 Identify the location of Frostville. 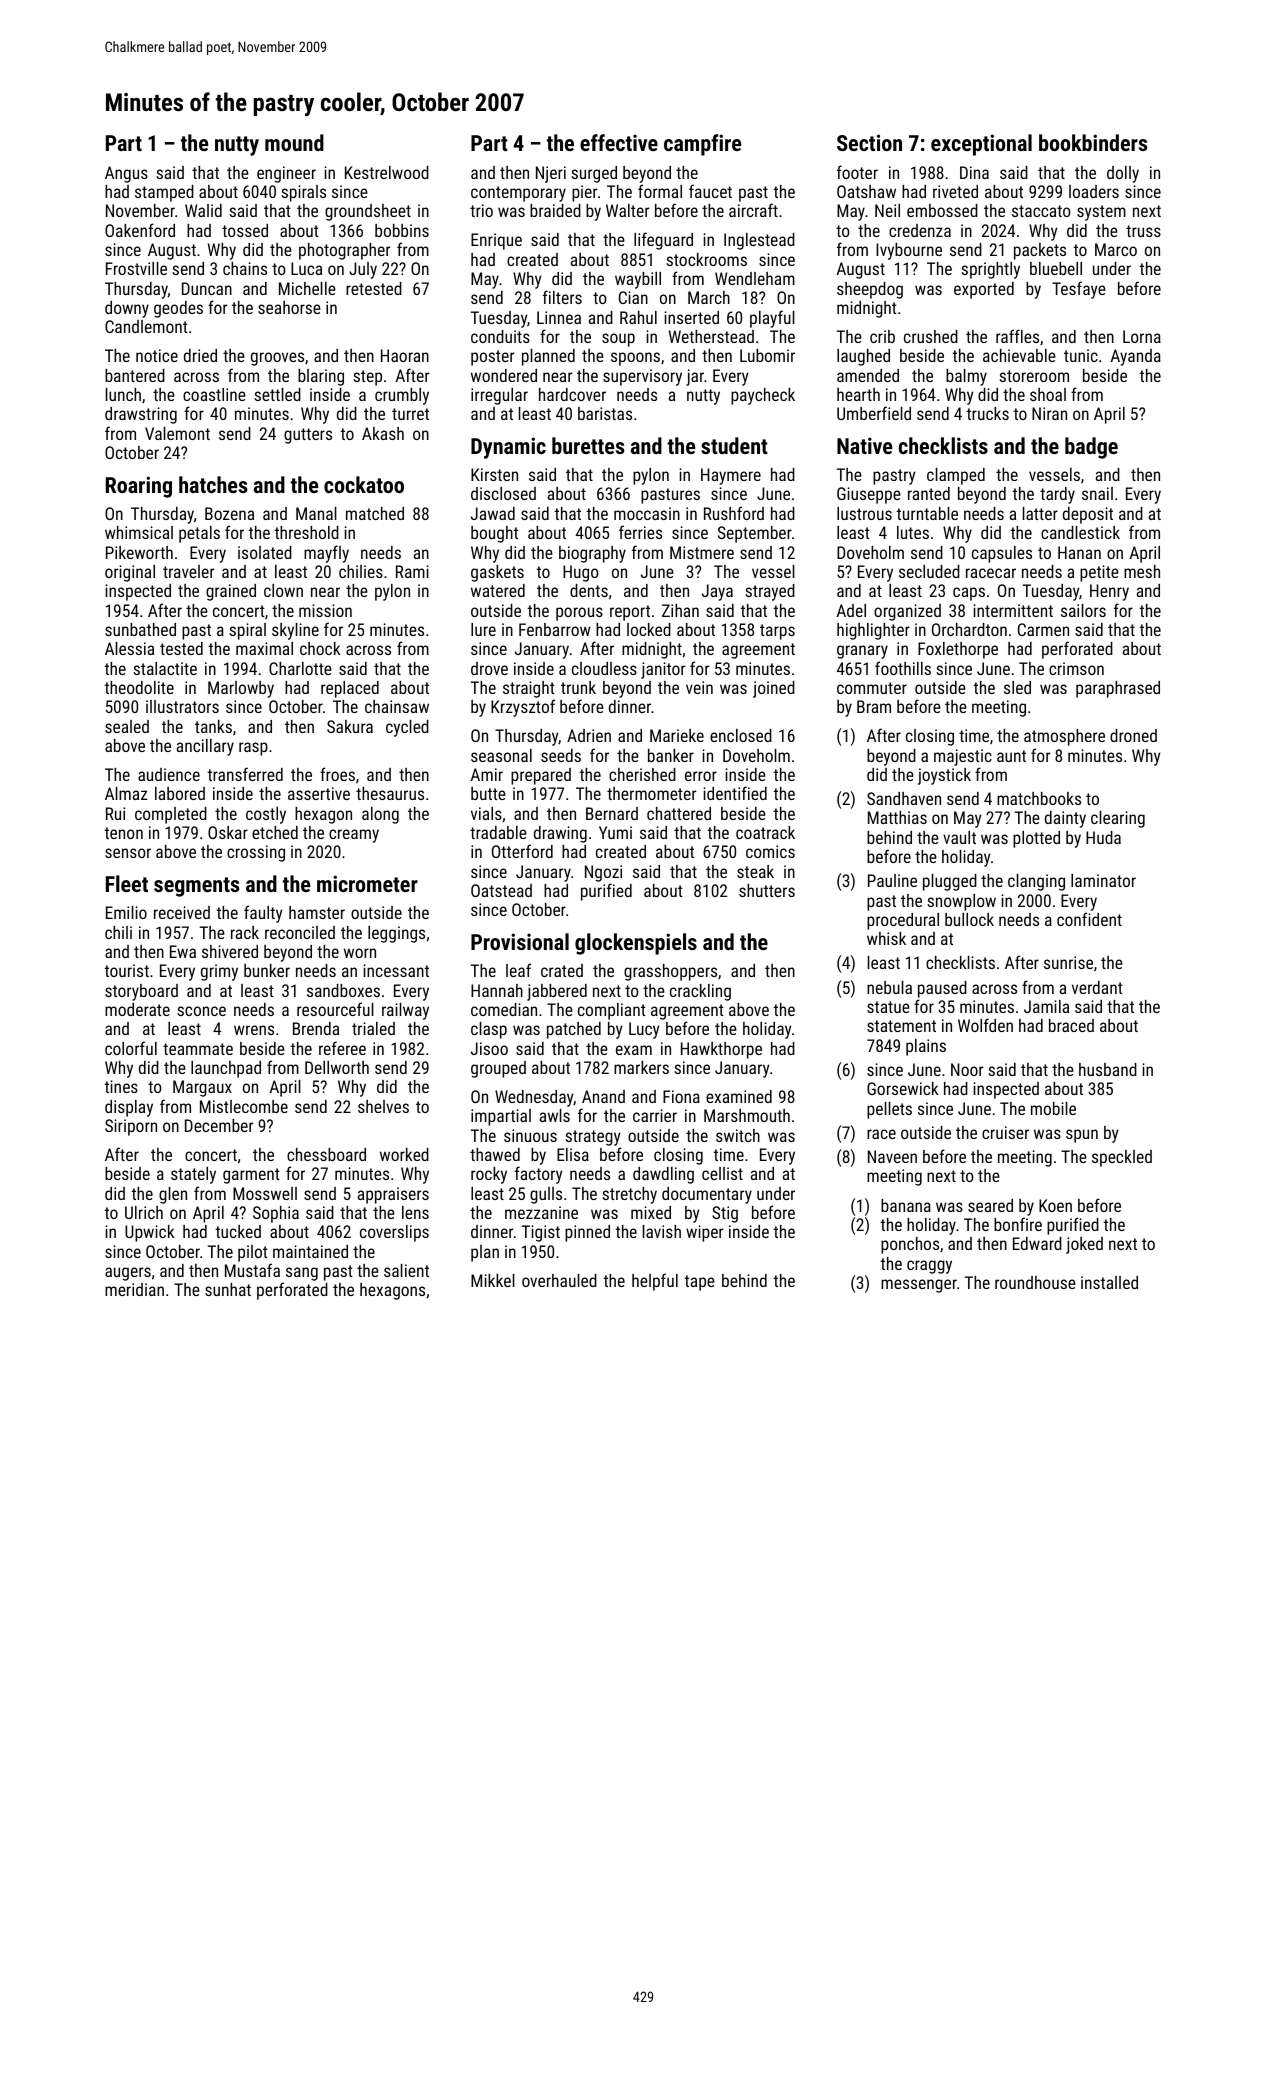
(136, 268).
